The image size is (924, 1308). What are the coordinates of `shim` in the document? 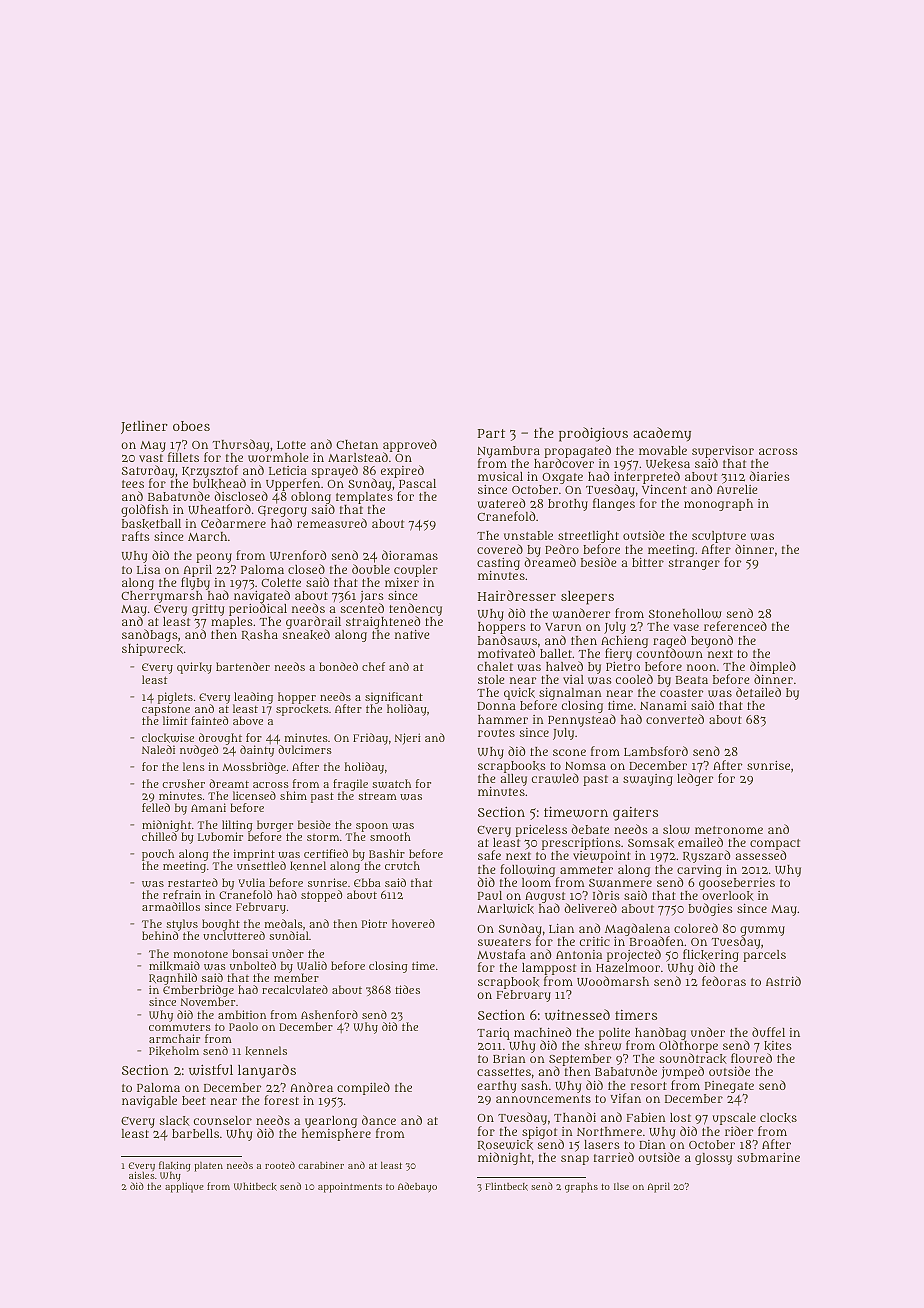 It's located at (293, 795).
